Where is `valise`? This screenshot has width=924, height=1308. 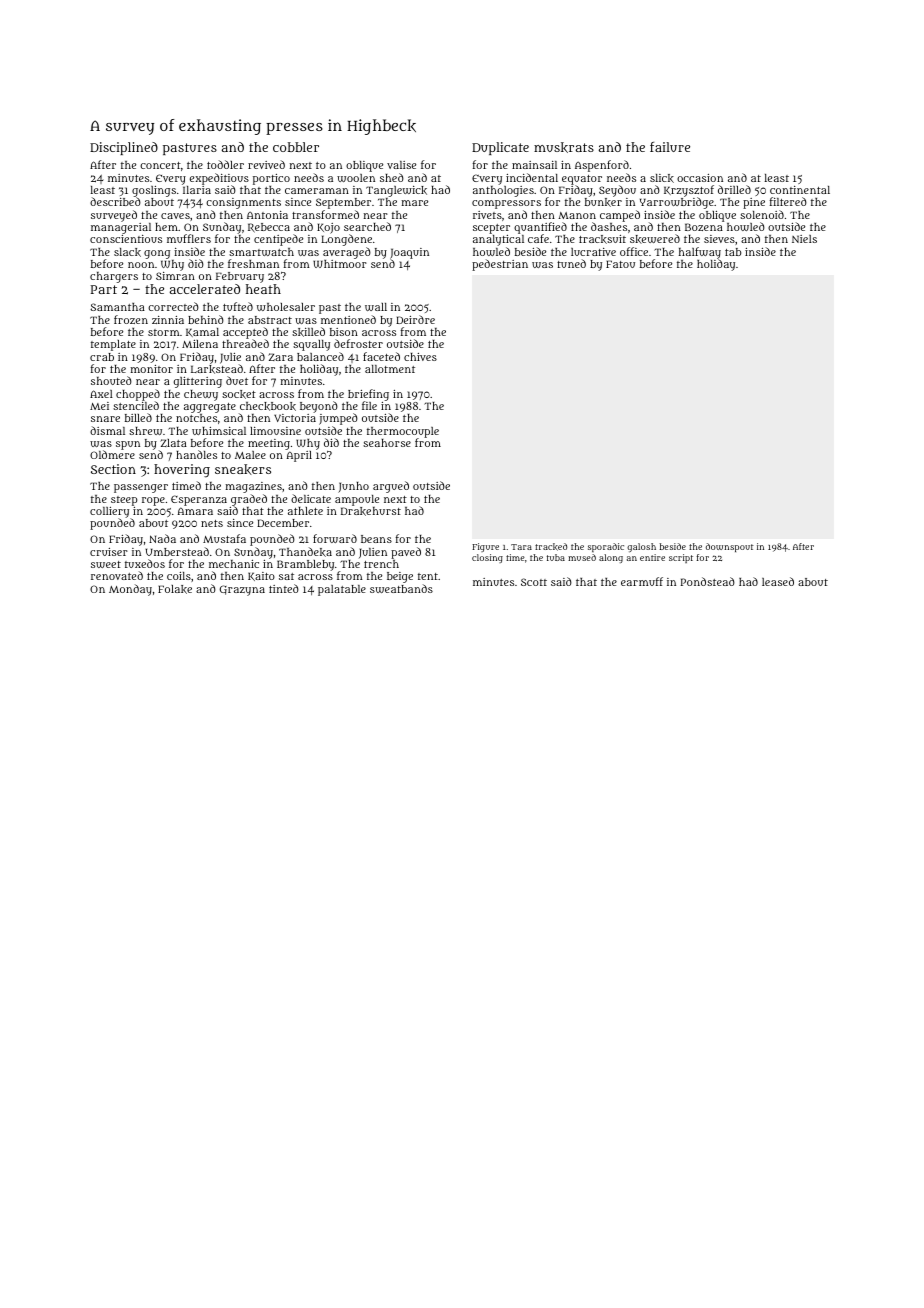 valise is located at coordinates (401, 165).
